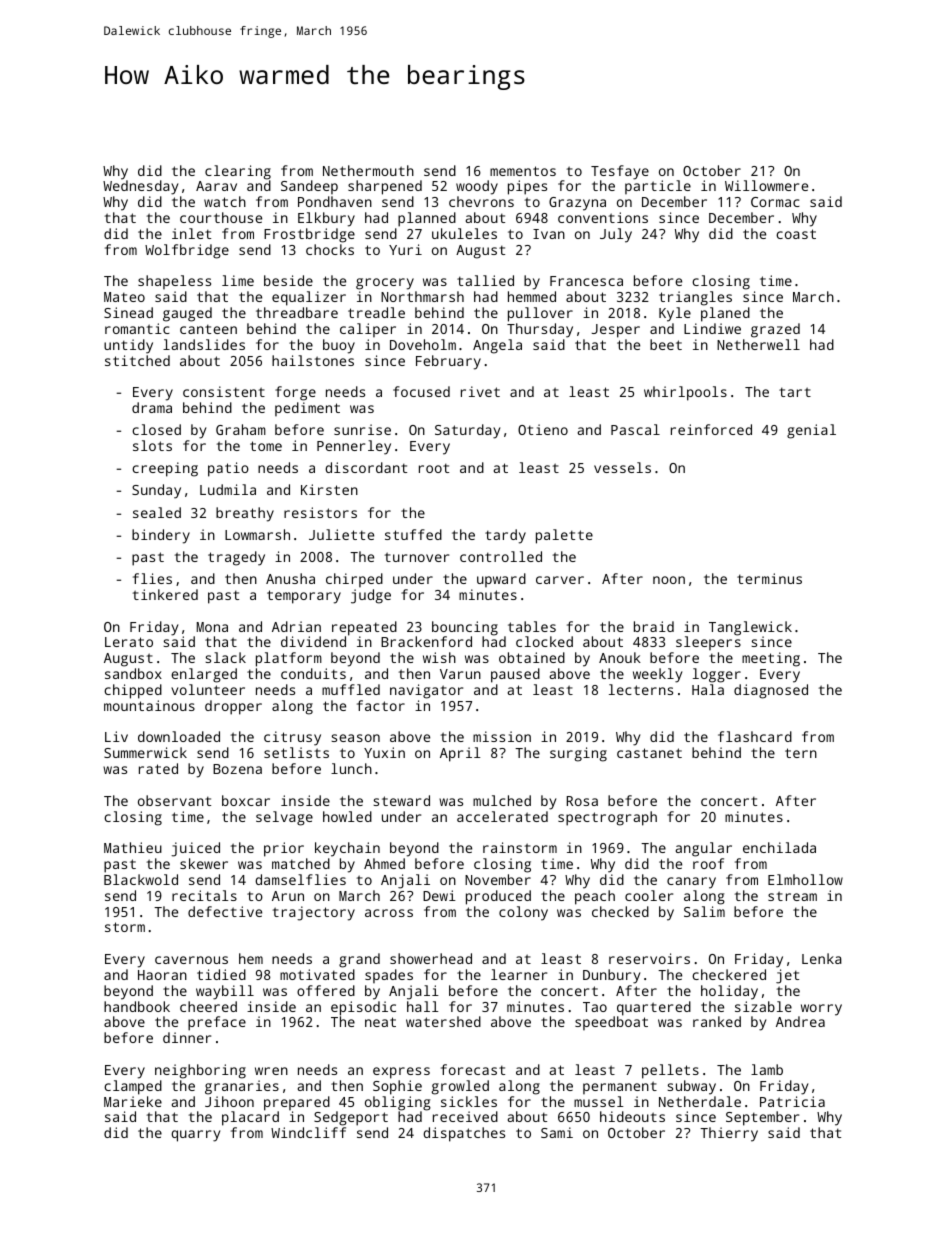 This document has width=952, height=1233. What do you see at coordinates (755, 736) in the document?
I see `flashcard` at bounding box center [755, 736].
